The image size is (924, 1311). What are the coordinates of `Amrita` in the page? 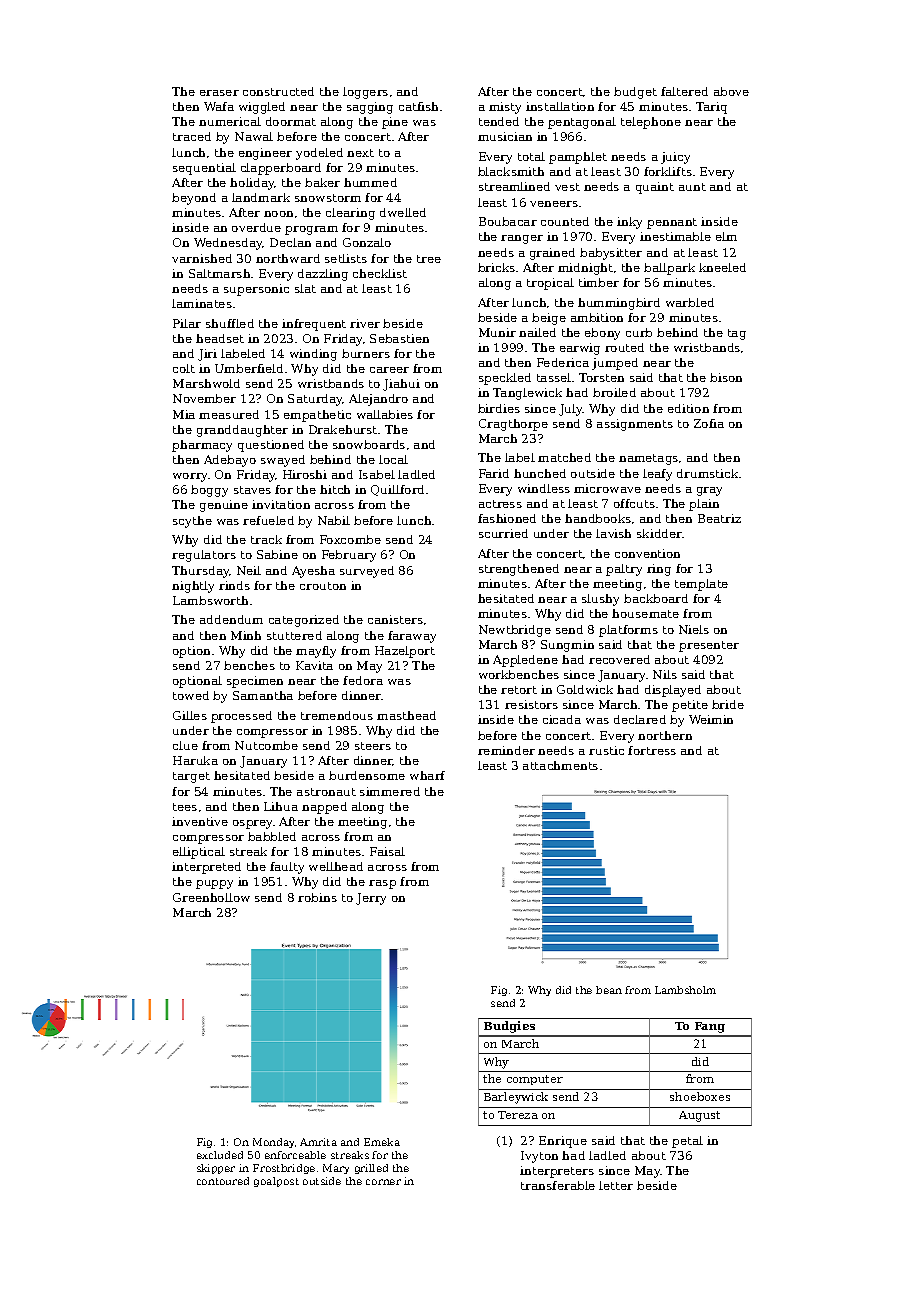 It's located at (318, 1142).
